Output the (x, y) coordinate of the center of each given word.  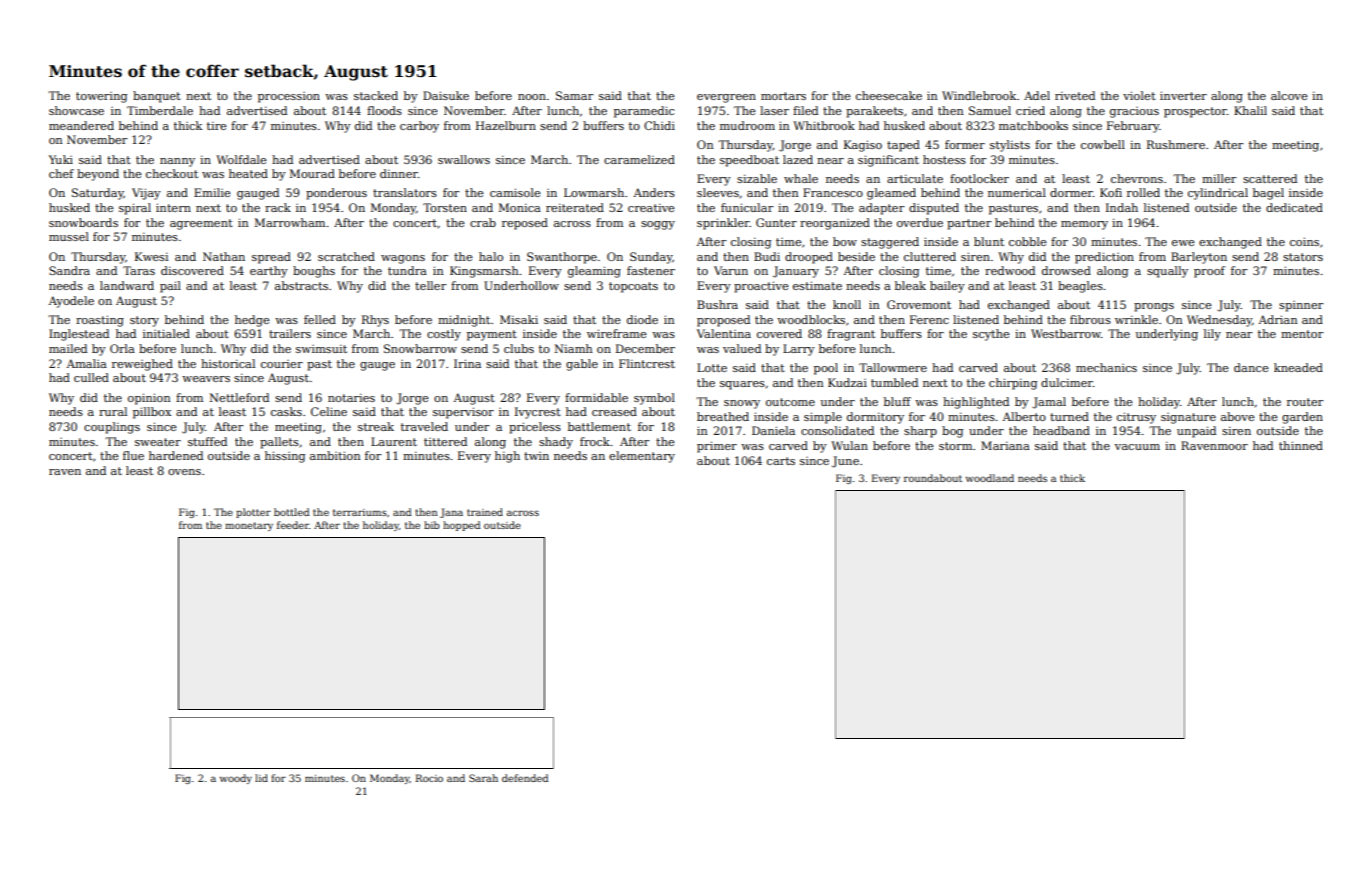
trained (485, 512)
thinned (1301, 445)
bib (432, 525)
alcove (1289, 95)
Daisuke (446, 95)
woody (236, 779)
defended (525, 778)
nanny (177, 162)
